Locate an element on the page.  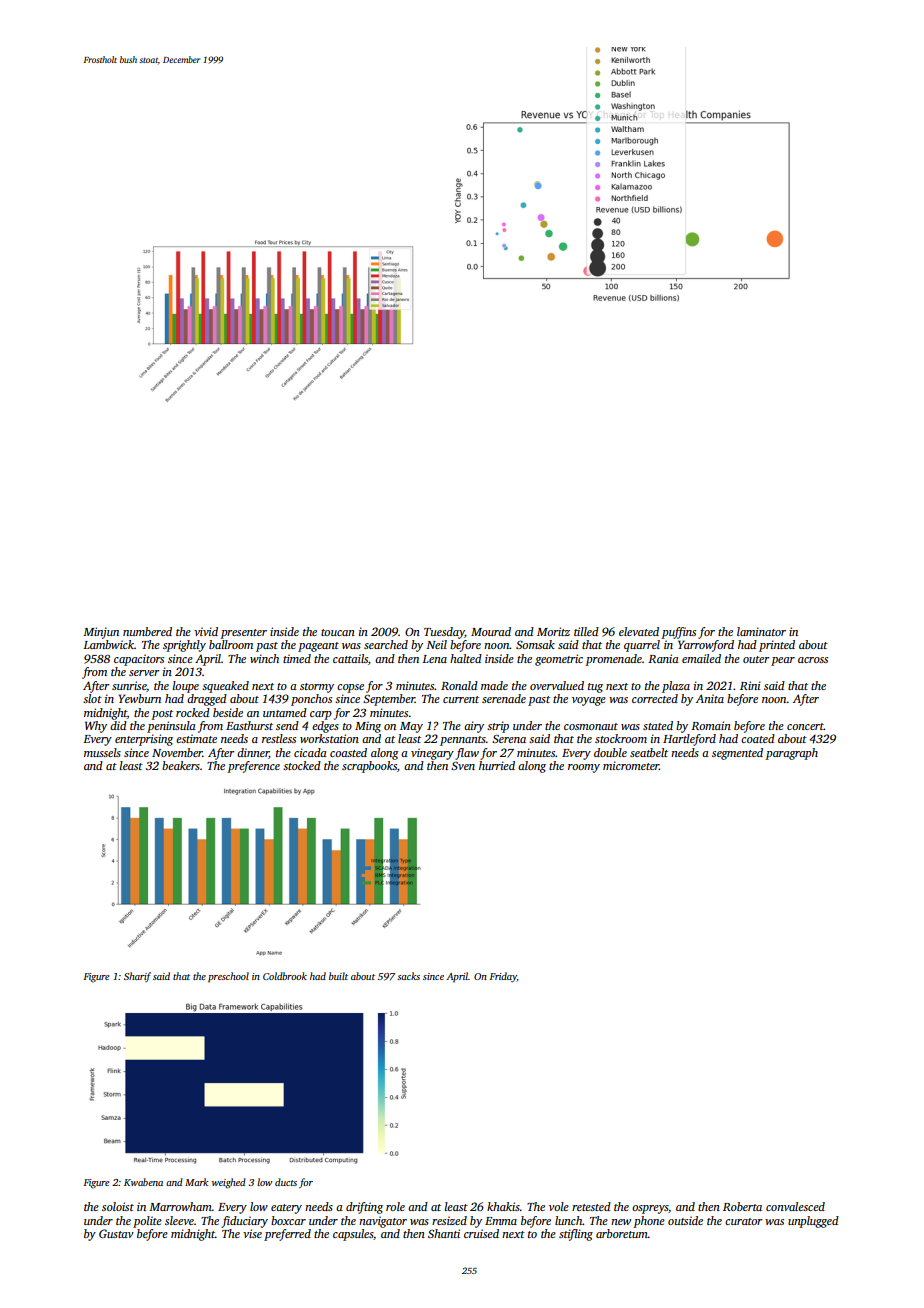
preschool is located at coordinates (228, 977).
